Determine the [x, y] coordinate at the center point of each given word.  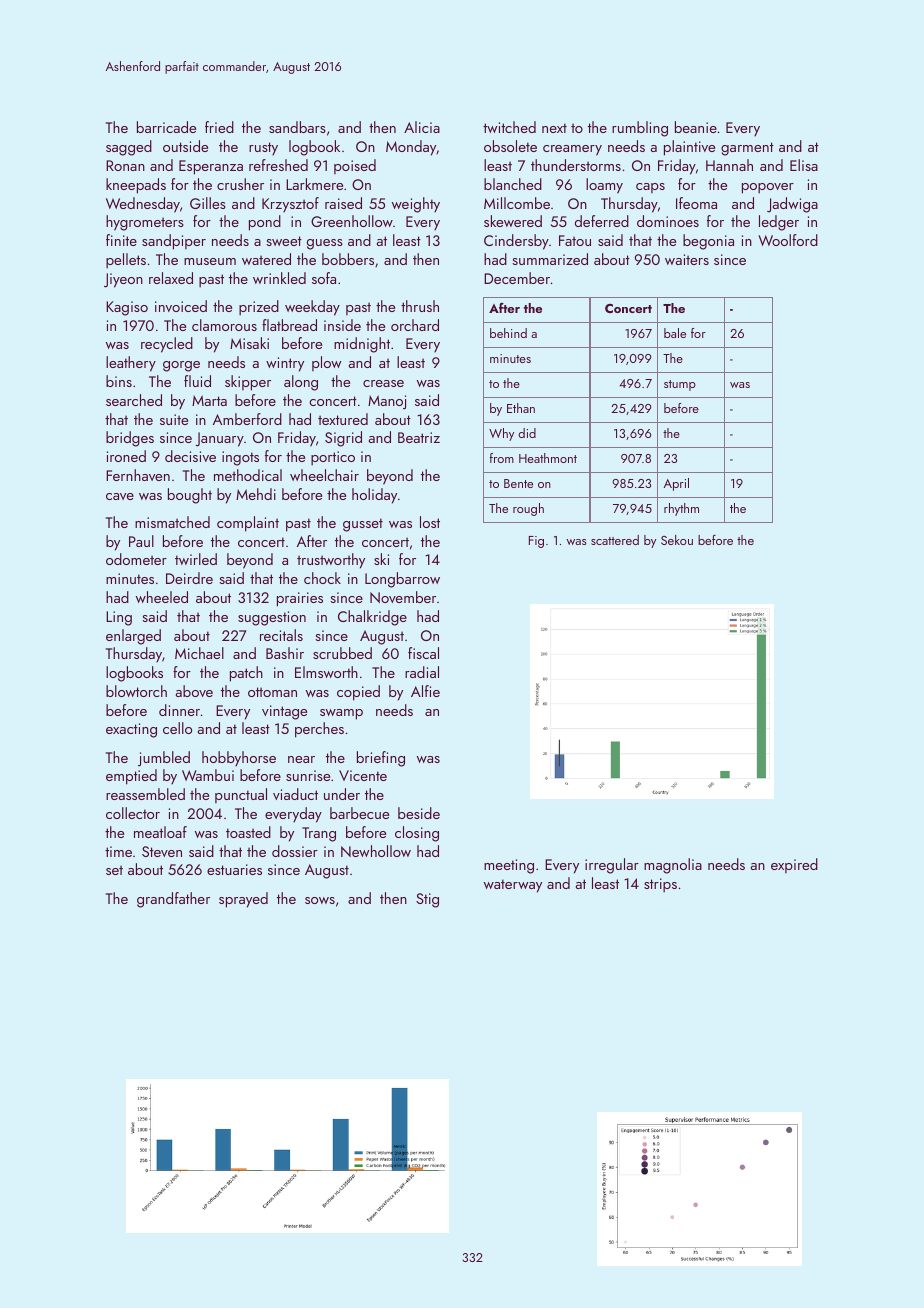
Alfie [425, 691]
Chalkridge [372, 618]
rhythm [681, 509]
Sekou [677, 540]
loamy [604, 186]
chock [322, 578]
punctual [241, 795]
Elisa [804, 165]
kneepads [136, 186]
